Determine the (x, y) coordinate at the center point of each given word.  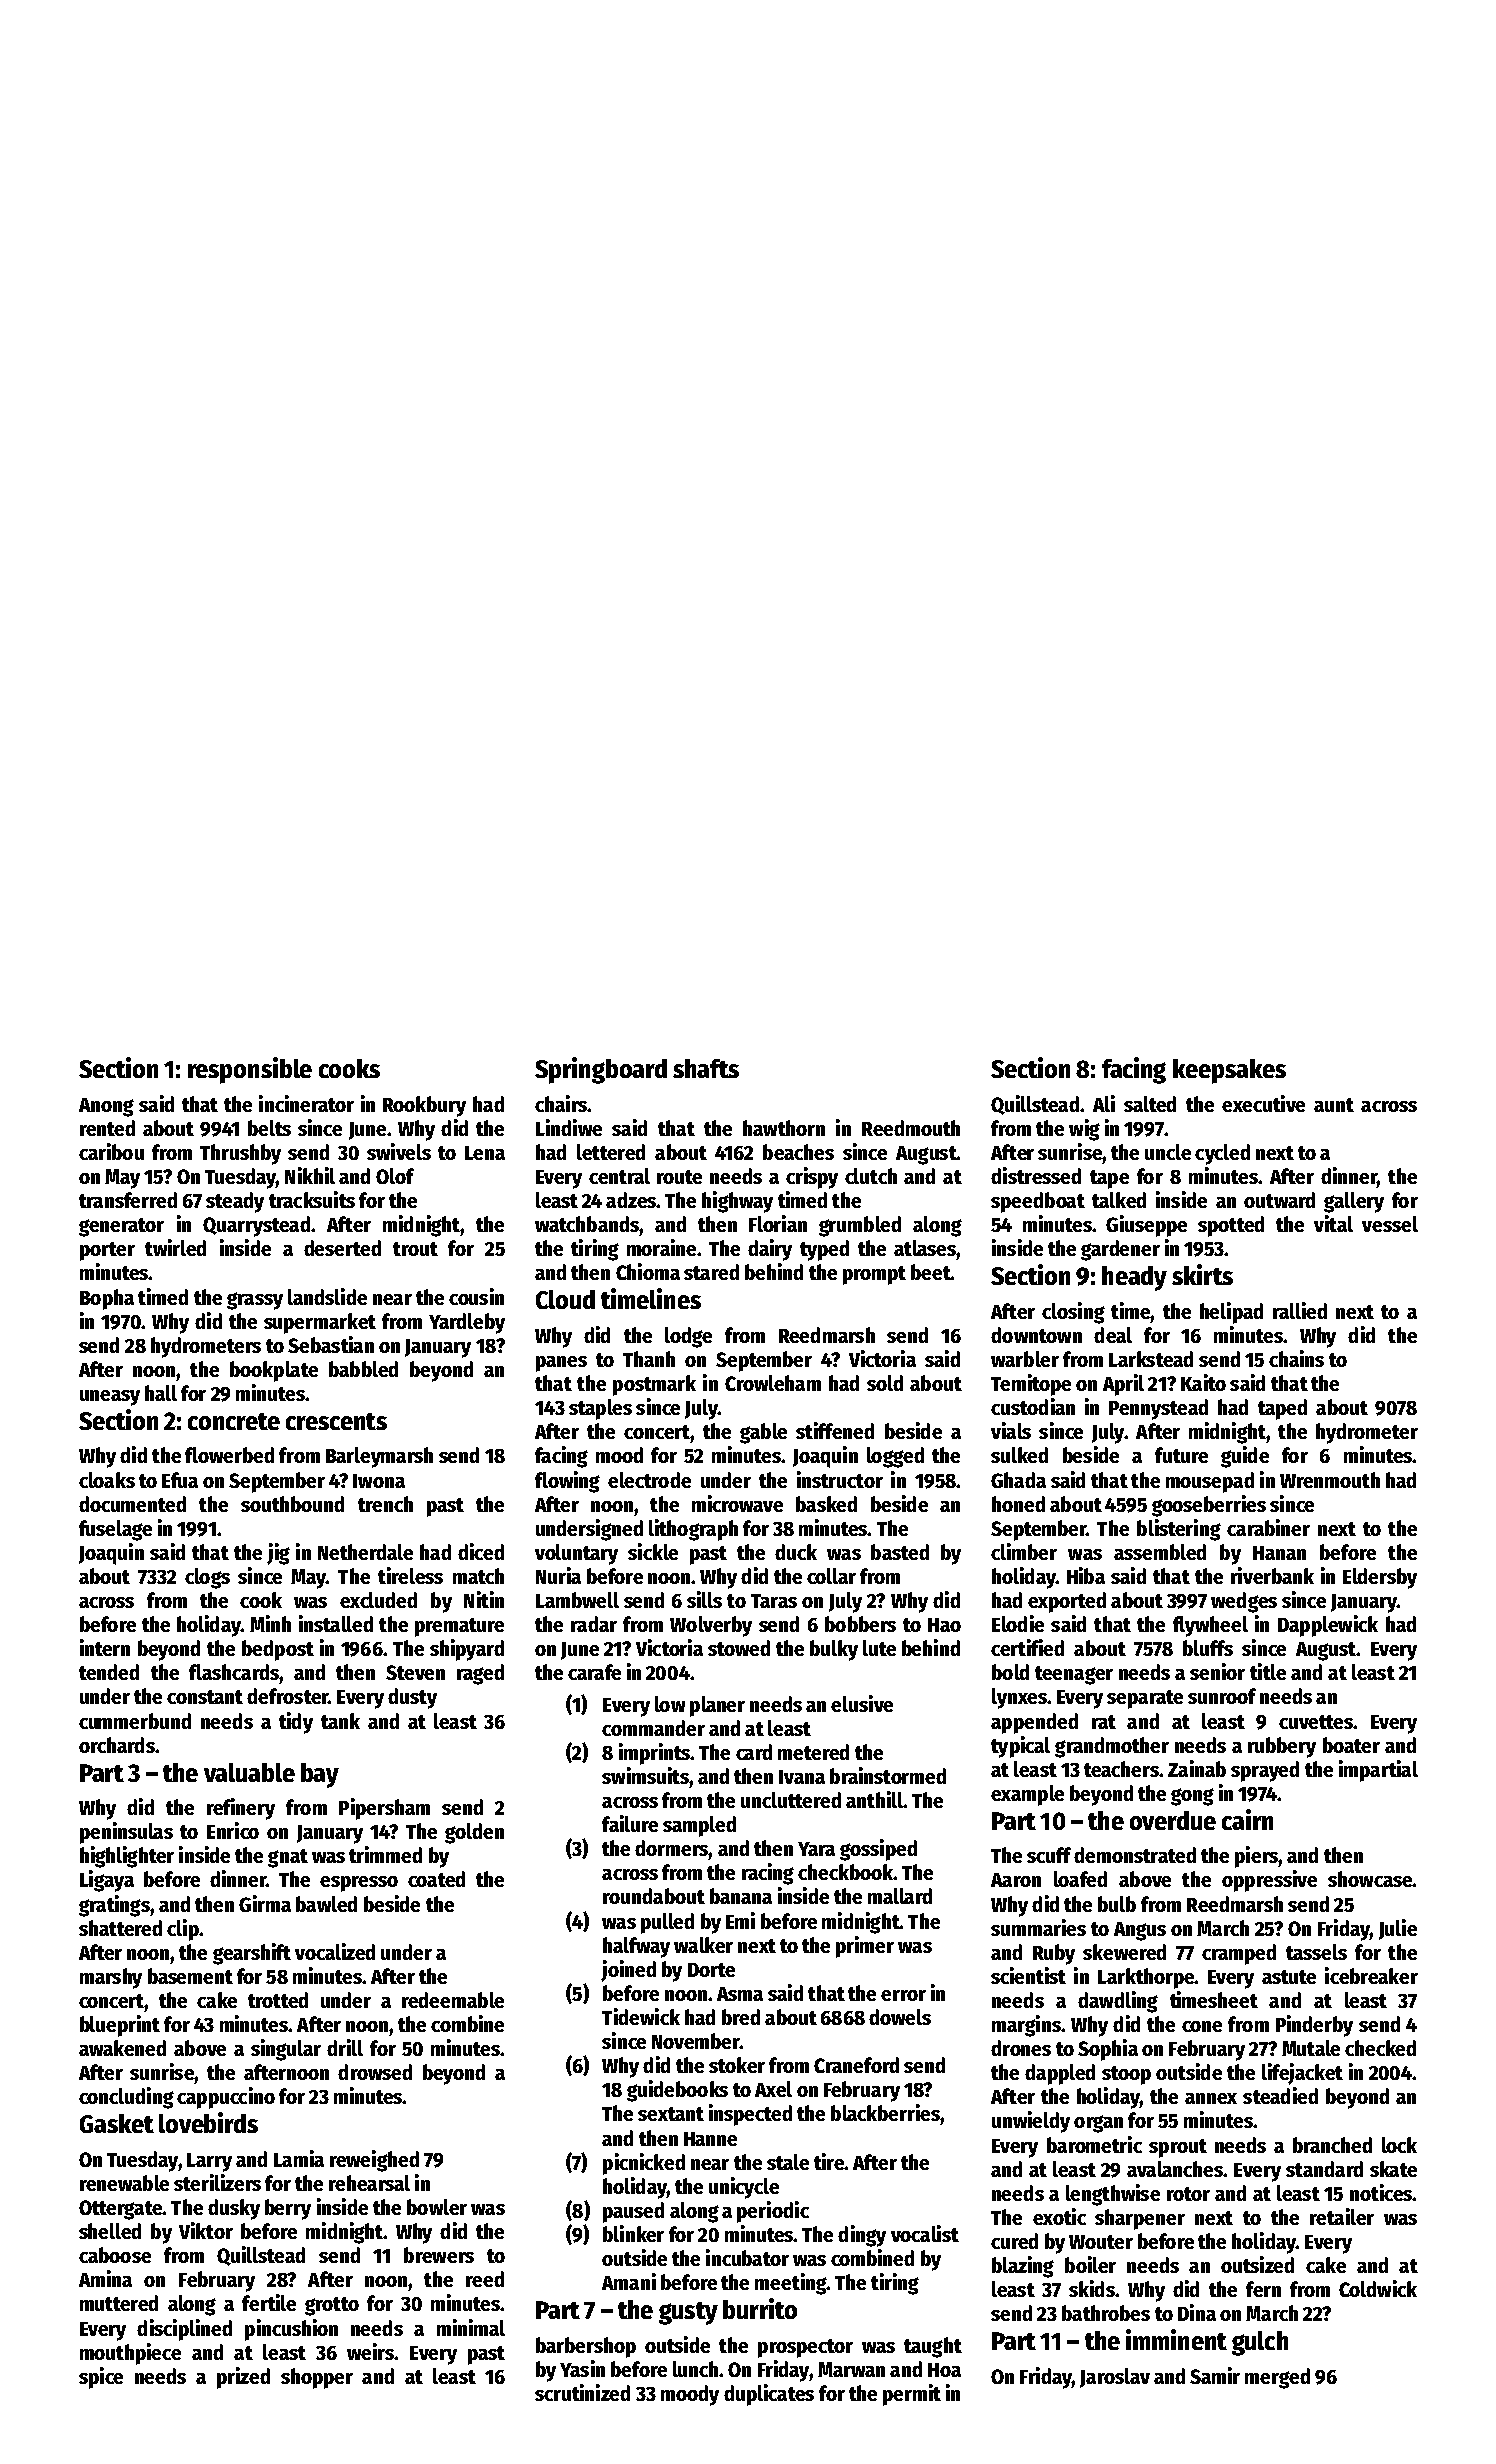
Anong (106, 1107)
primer (865, 1947)
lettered (611, 1152)
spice (101, 2378)
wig (1084, 1130)
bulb (1117, 1904)
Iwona (379, 1481)
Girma (265, 1903)
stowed (739, 1648)
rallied (1300, 1310)
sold (885, 1383)
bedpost (278, 1650)
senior (1217, 1671)
